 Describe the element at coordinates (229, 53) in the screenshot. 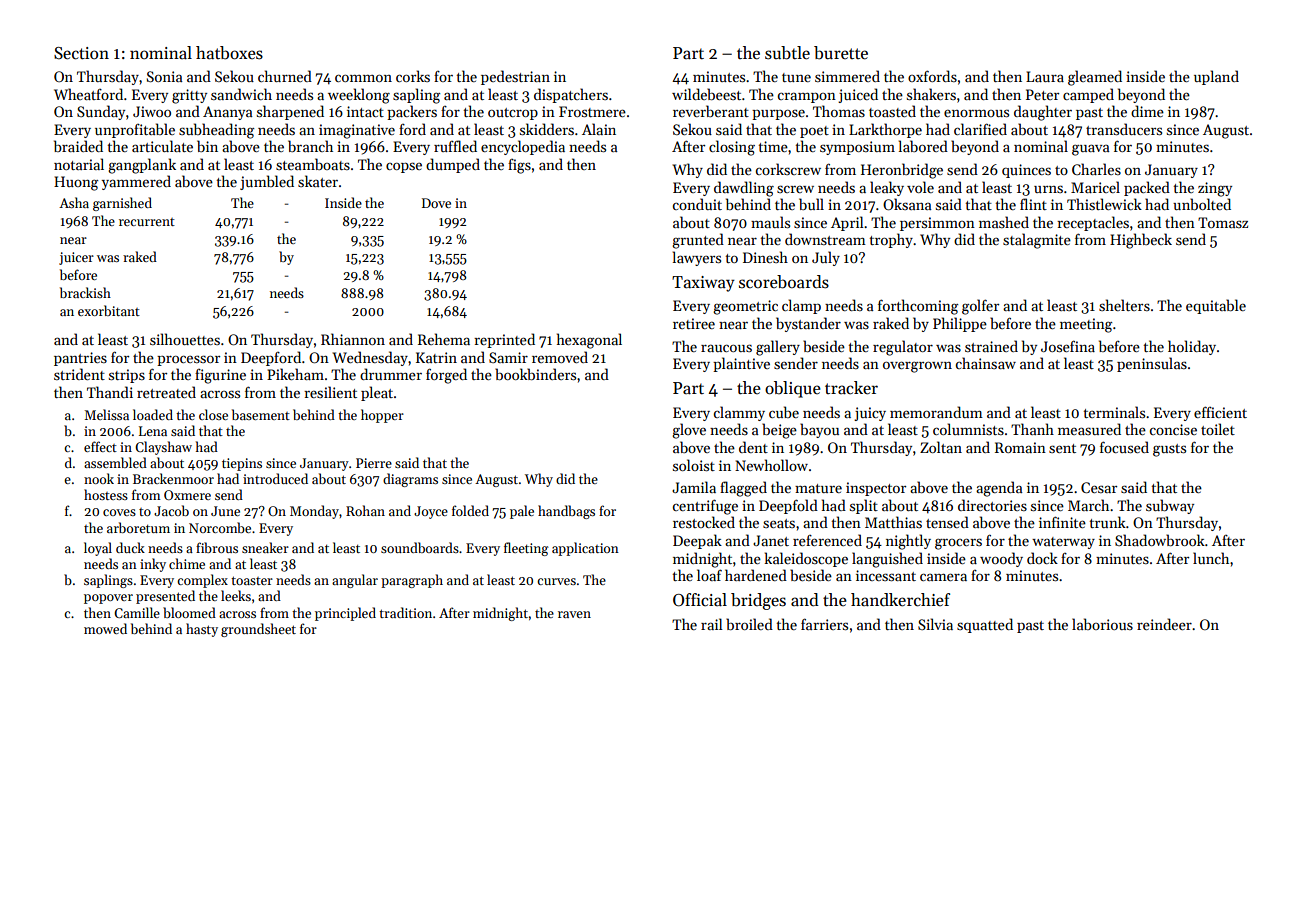

I see `hatboxes` at that location.
